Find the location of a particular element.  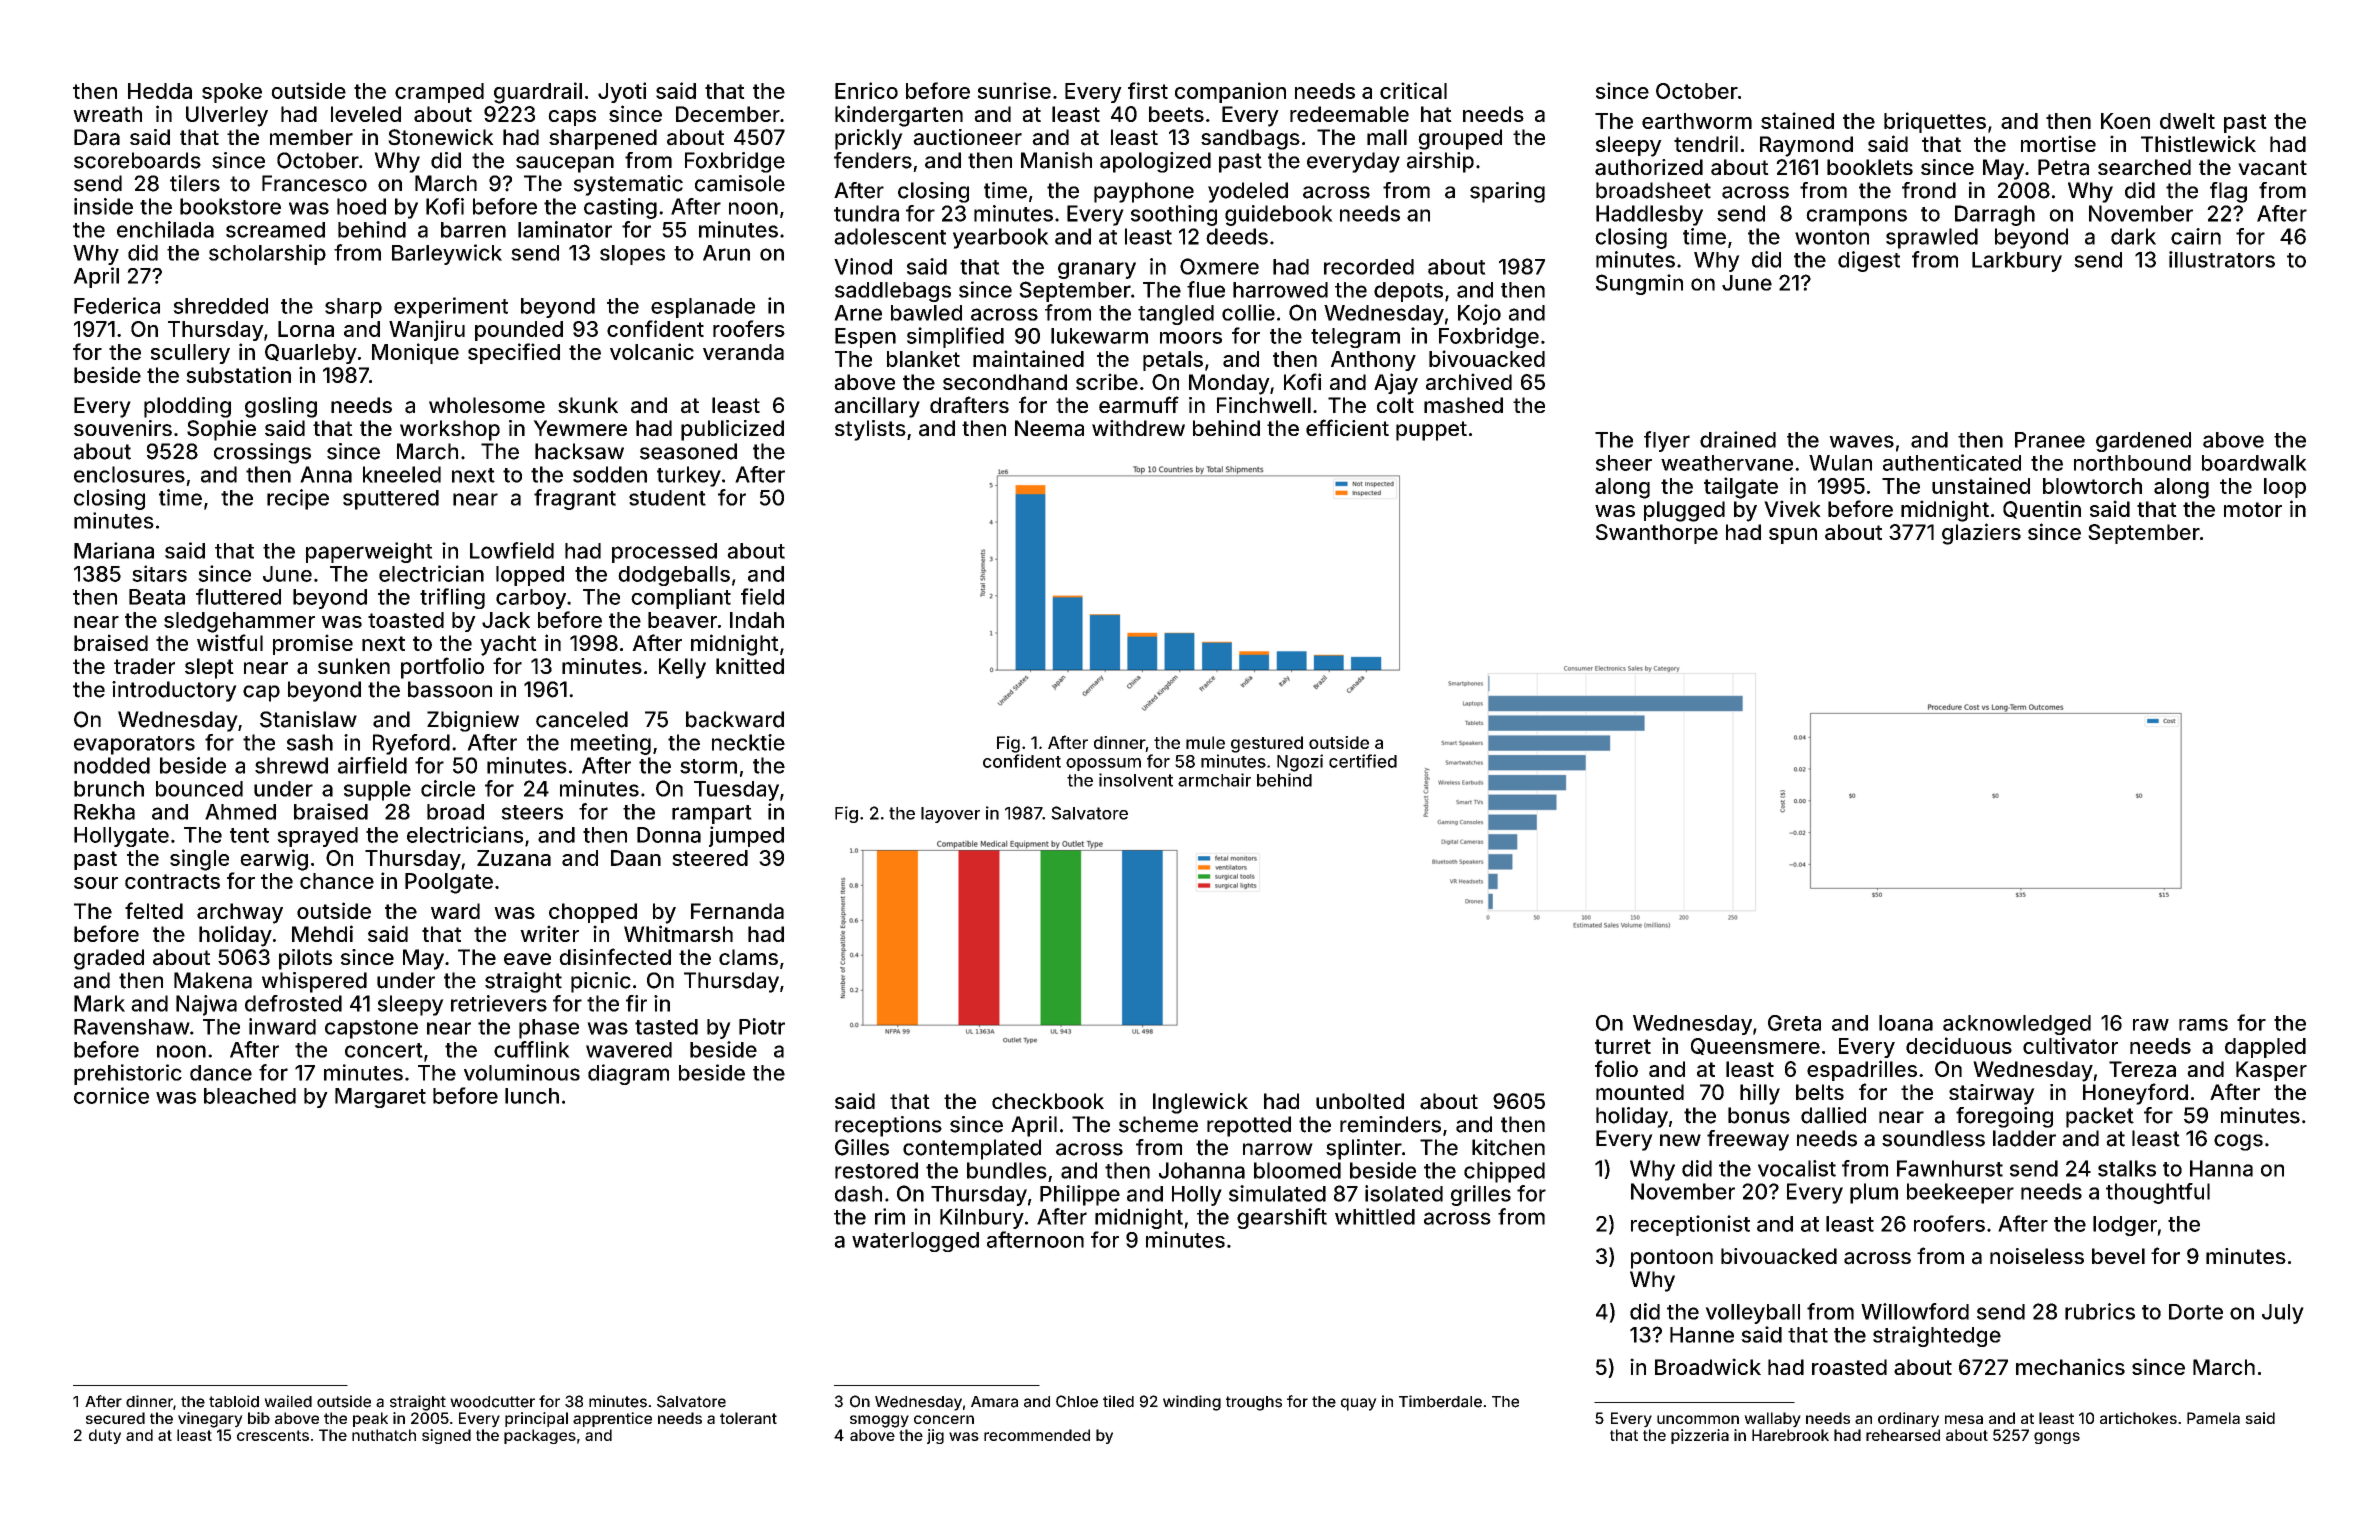

critical is located at coordinates (1413, 90).
